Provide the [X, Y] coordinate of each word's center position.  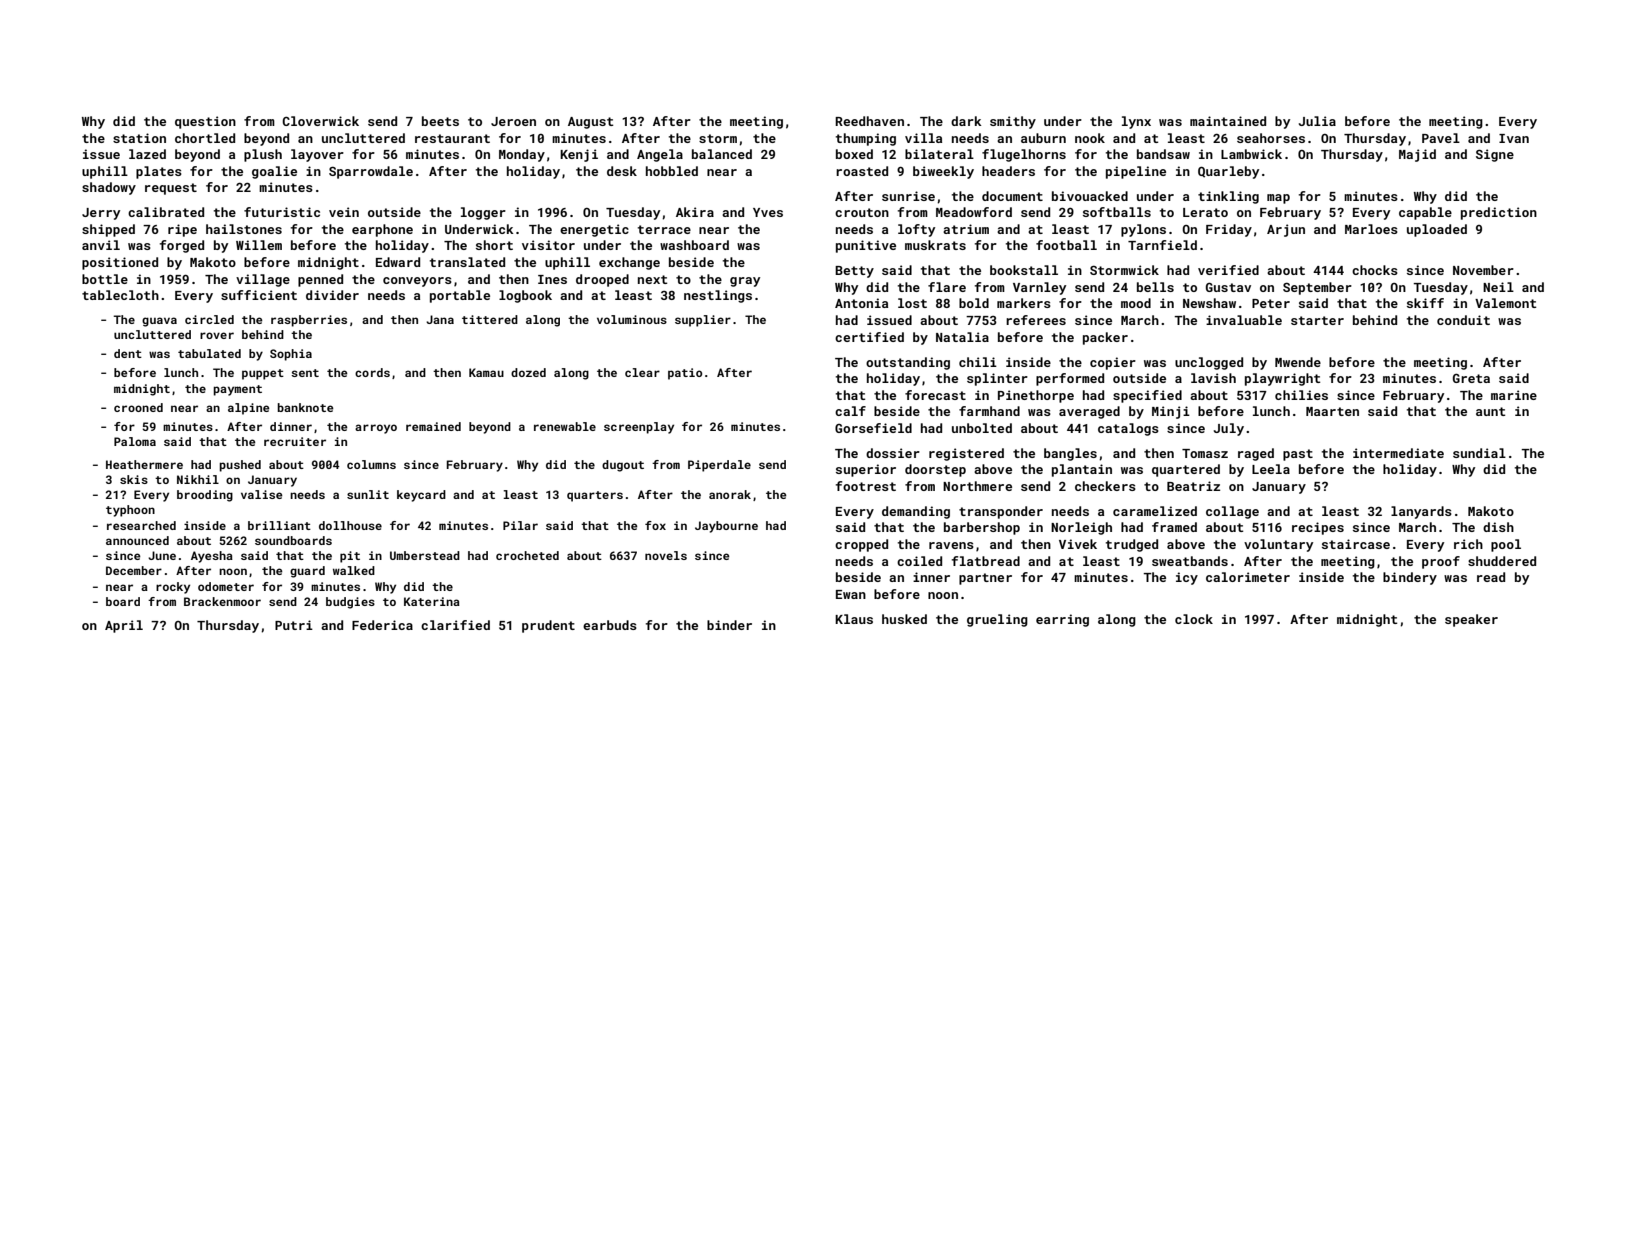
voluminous [632, 319]
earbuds [610, 625]
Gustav [1228, 287]
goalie [274, 172]
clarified [455, 625]
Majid [1417, 155]
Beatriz [1193, 486]
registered [966, 454]
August [590, 123]
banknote [305, 407]
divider [332, 295]
